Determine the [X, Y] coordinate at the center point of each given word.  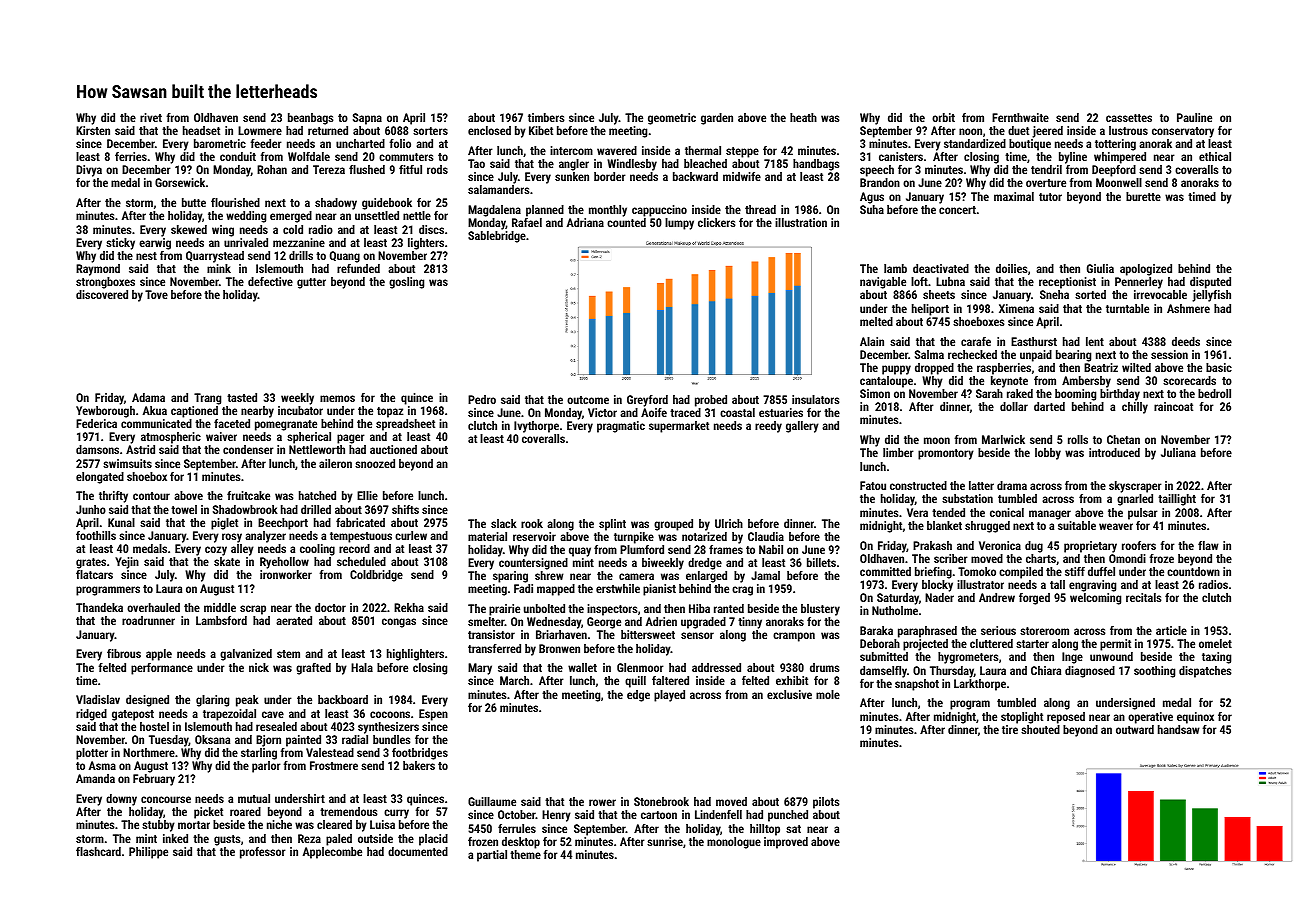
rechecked [972, 354]
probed [711, 401]
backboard [343, 699]
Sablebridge [497, 237]
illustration [801, 222]
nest [146, 256]
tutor [1050, 197]
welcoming [1095, 599]
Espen [433, 715]
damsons [97, 449]
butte [194, 202]
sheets [939, 294]
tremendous [348, 811]
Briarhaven [561, 634]
